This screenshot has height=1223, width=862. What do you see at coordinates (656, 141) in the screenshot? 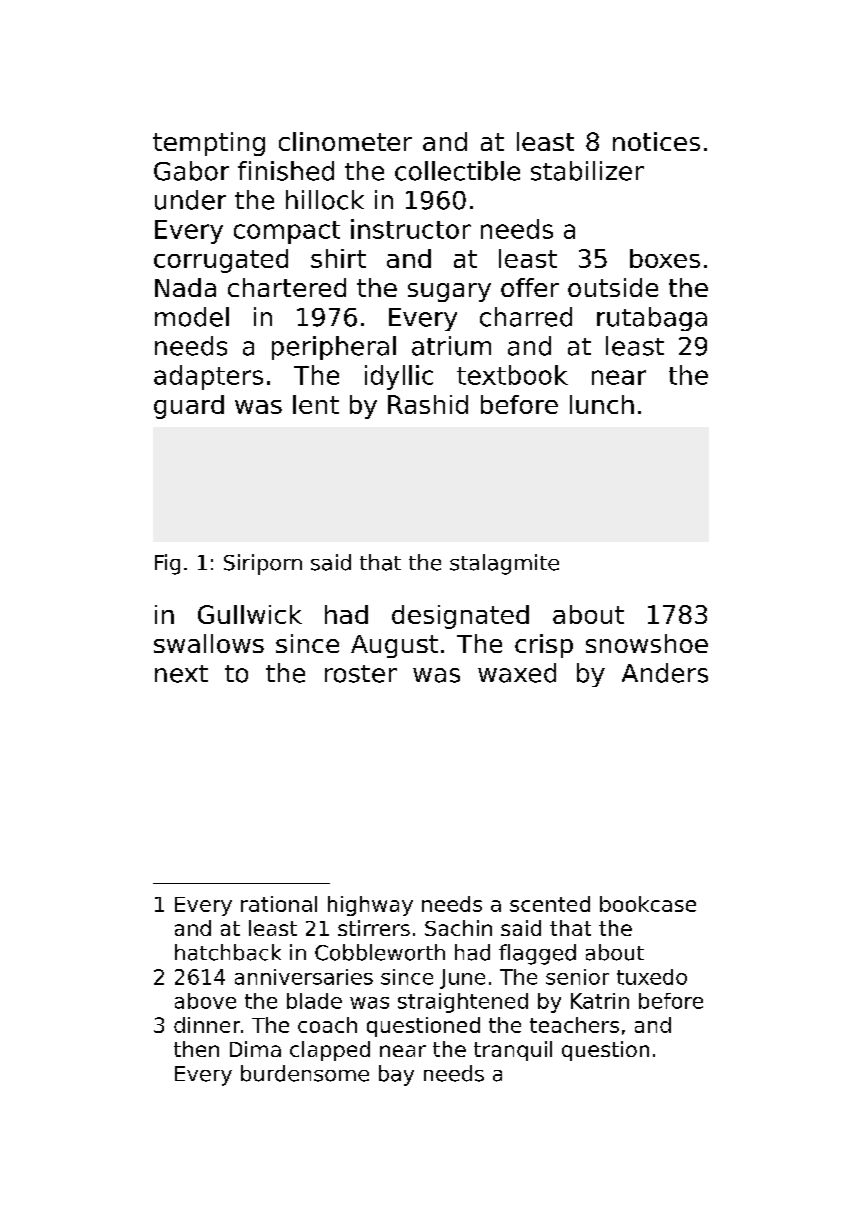
I see `notices` at bounding box center [656, 141].
